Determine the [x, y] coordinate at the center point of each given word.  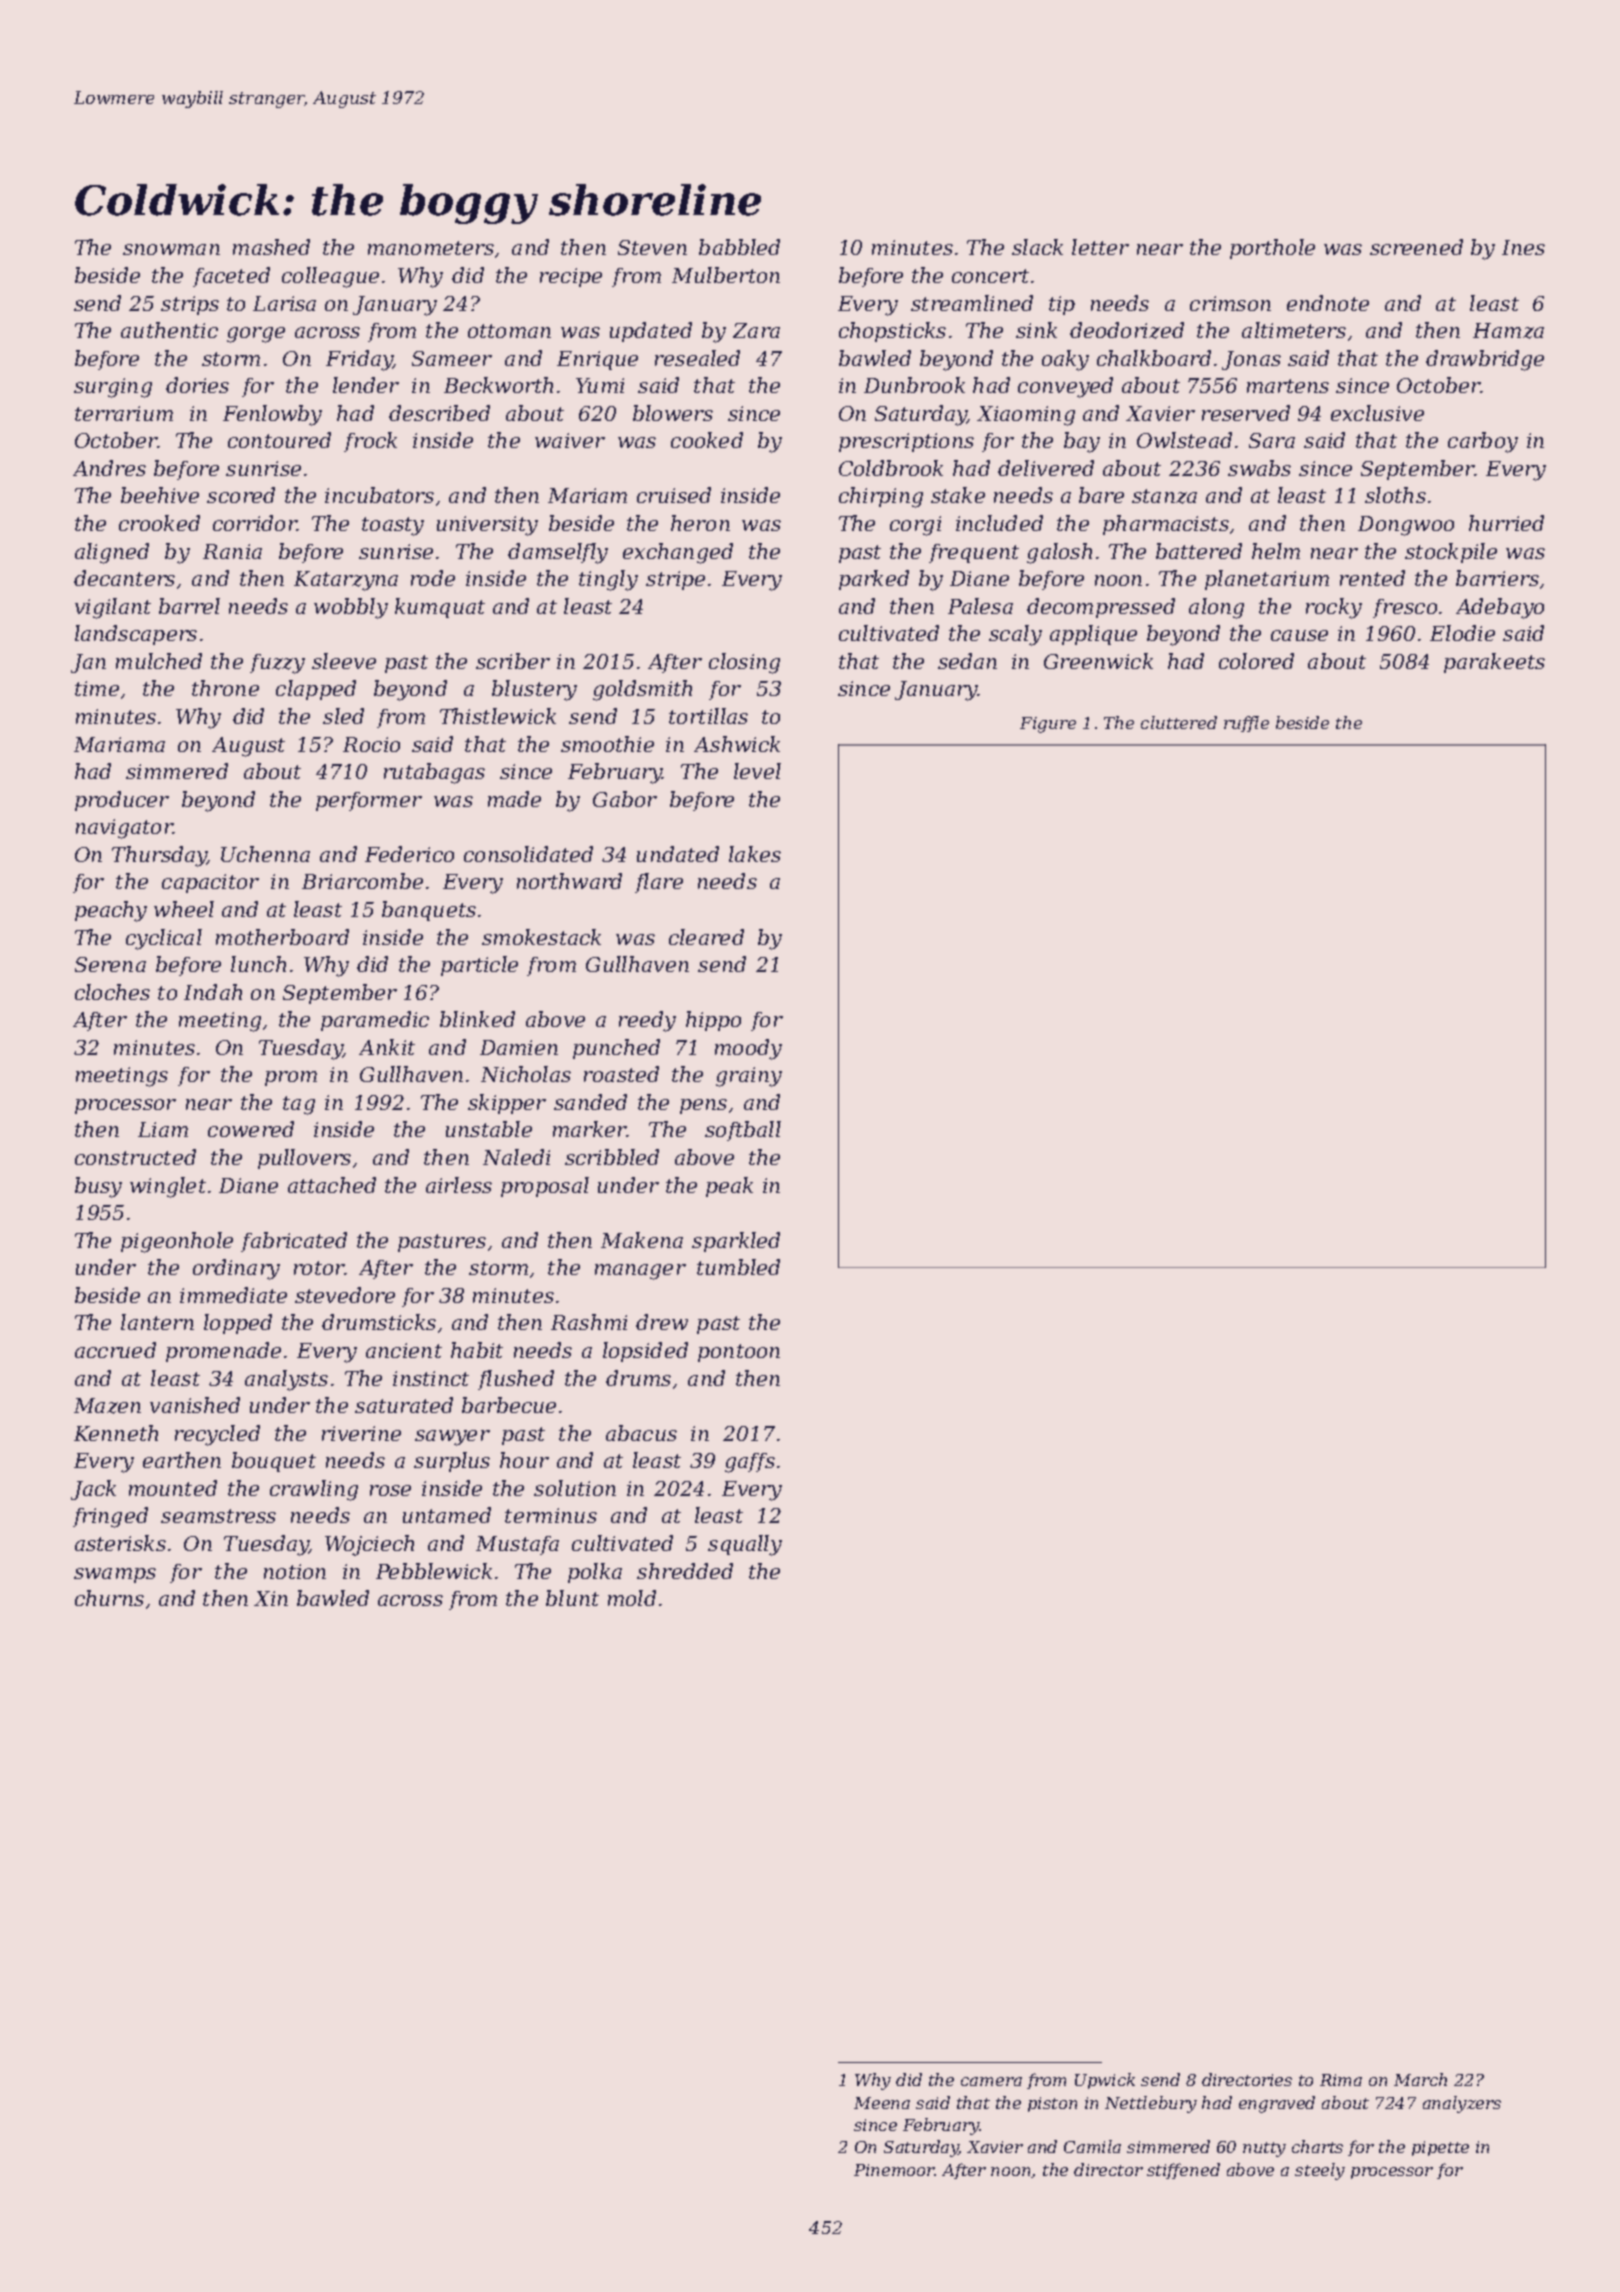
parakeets [1494, 663]
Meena [882, 2103]
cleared [706, 937]
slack [1037, 247]
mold [632, 1598]
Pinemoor [894, 2170]
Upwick [1105, 2081]
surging [113, 388]
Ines [1523, 247]
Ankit [387, 1047]
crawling [314, 1490]
